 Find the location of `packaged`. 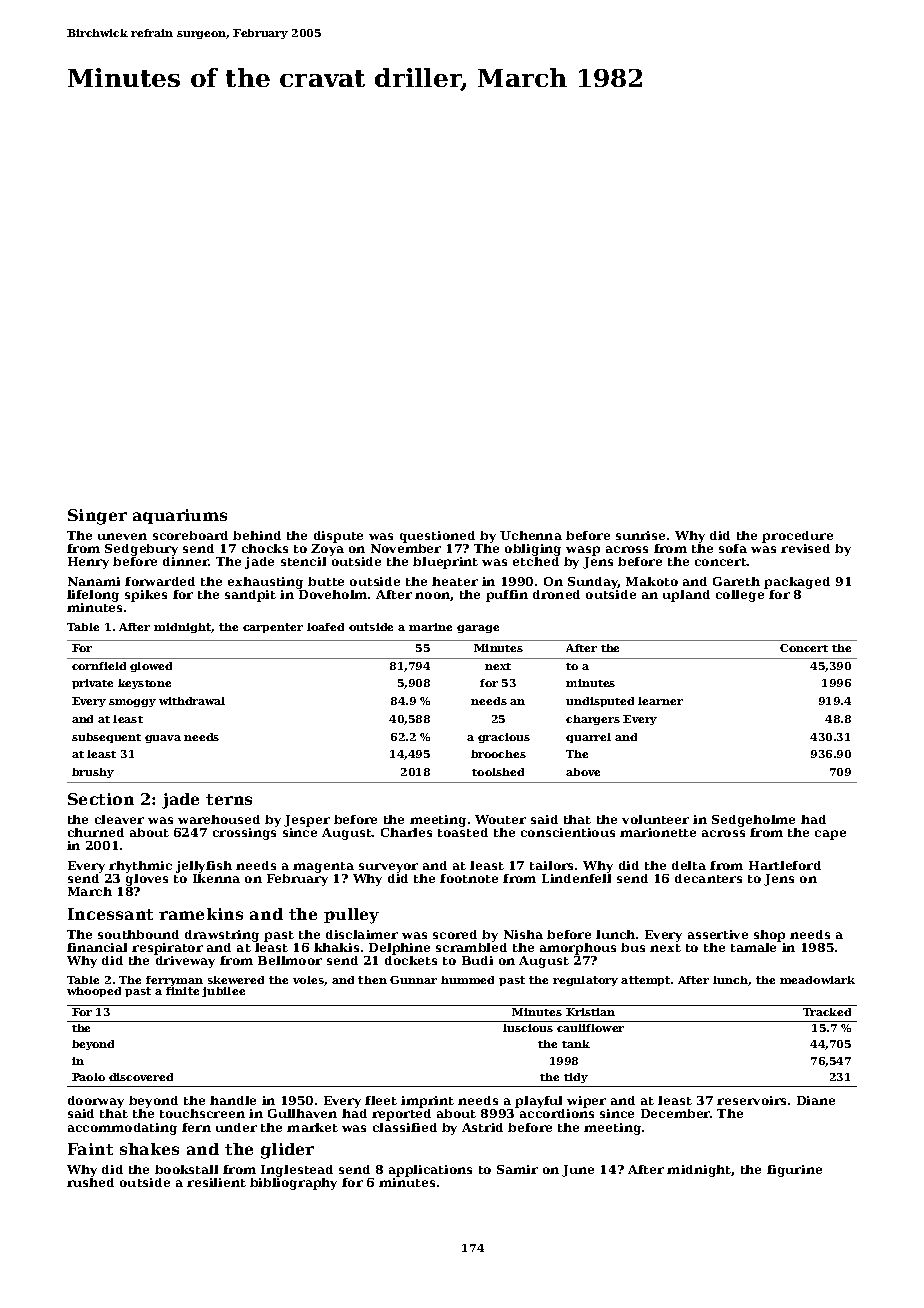

packaged is located at coordinates (797, 583).
